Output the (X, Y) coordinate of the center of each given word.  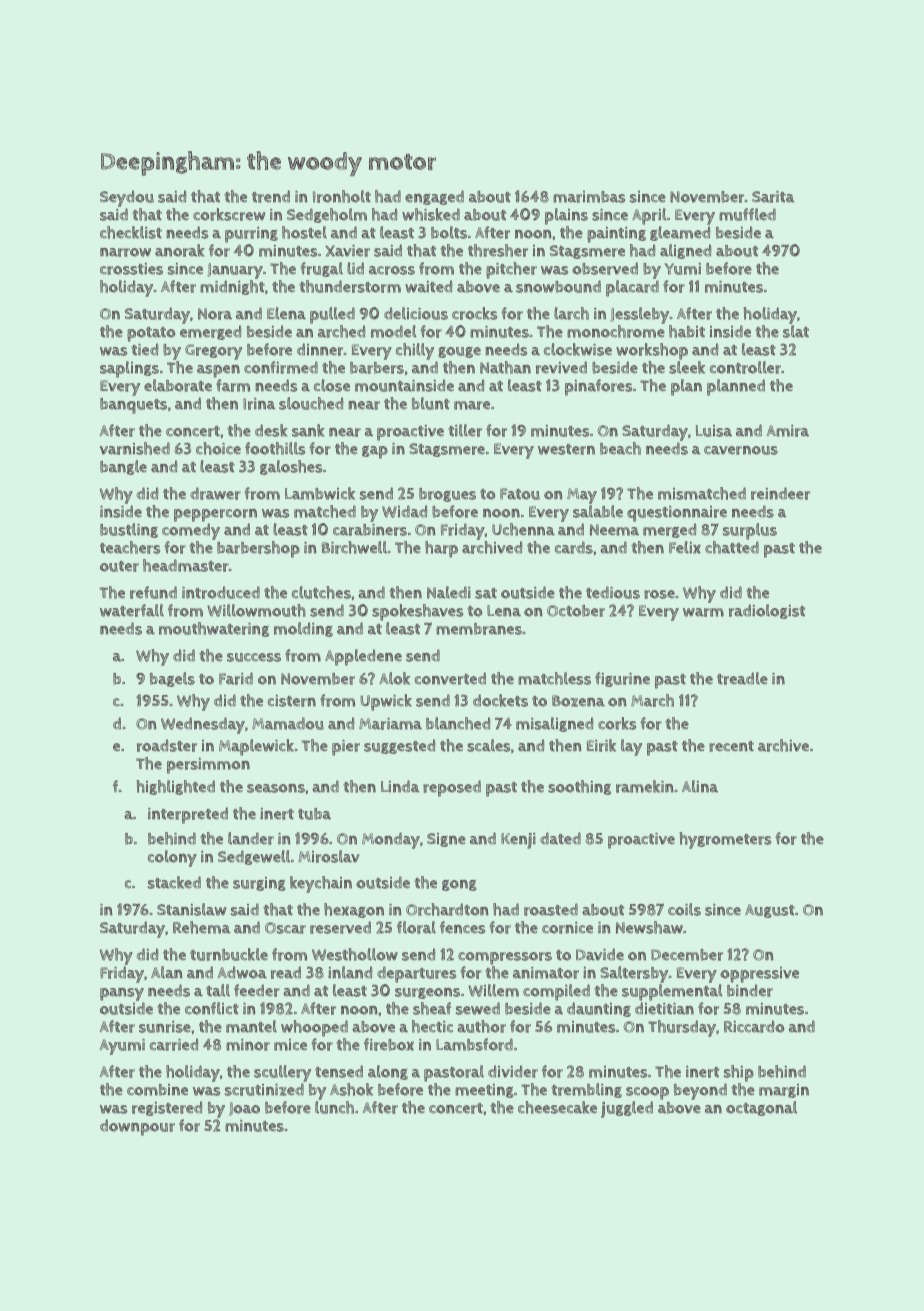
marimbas (589, 197)
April (649, 216)
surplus (750, 531)
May (582, 496)
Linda (400, 786)
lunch (334, 1107)
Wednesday (203, 725)
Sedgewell (254, 857)
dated (560, 838)
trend (271, 196)
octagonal (761, 1108)
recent (731, 746)
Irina (259, 404)
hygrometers (725, 840)
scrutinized (264, 1089)
